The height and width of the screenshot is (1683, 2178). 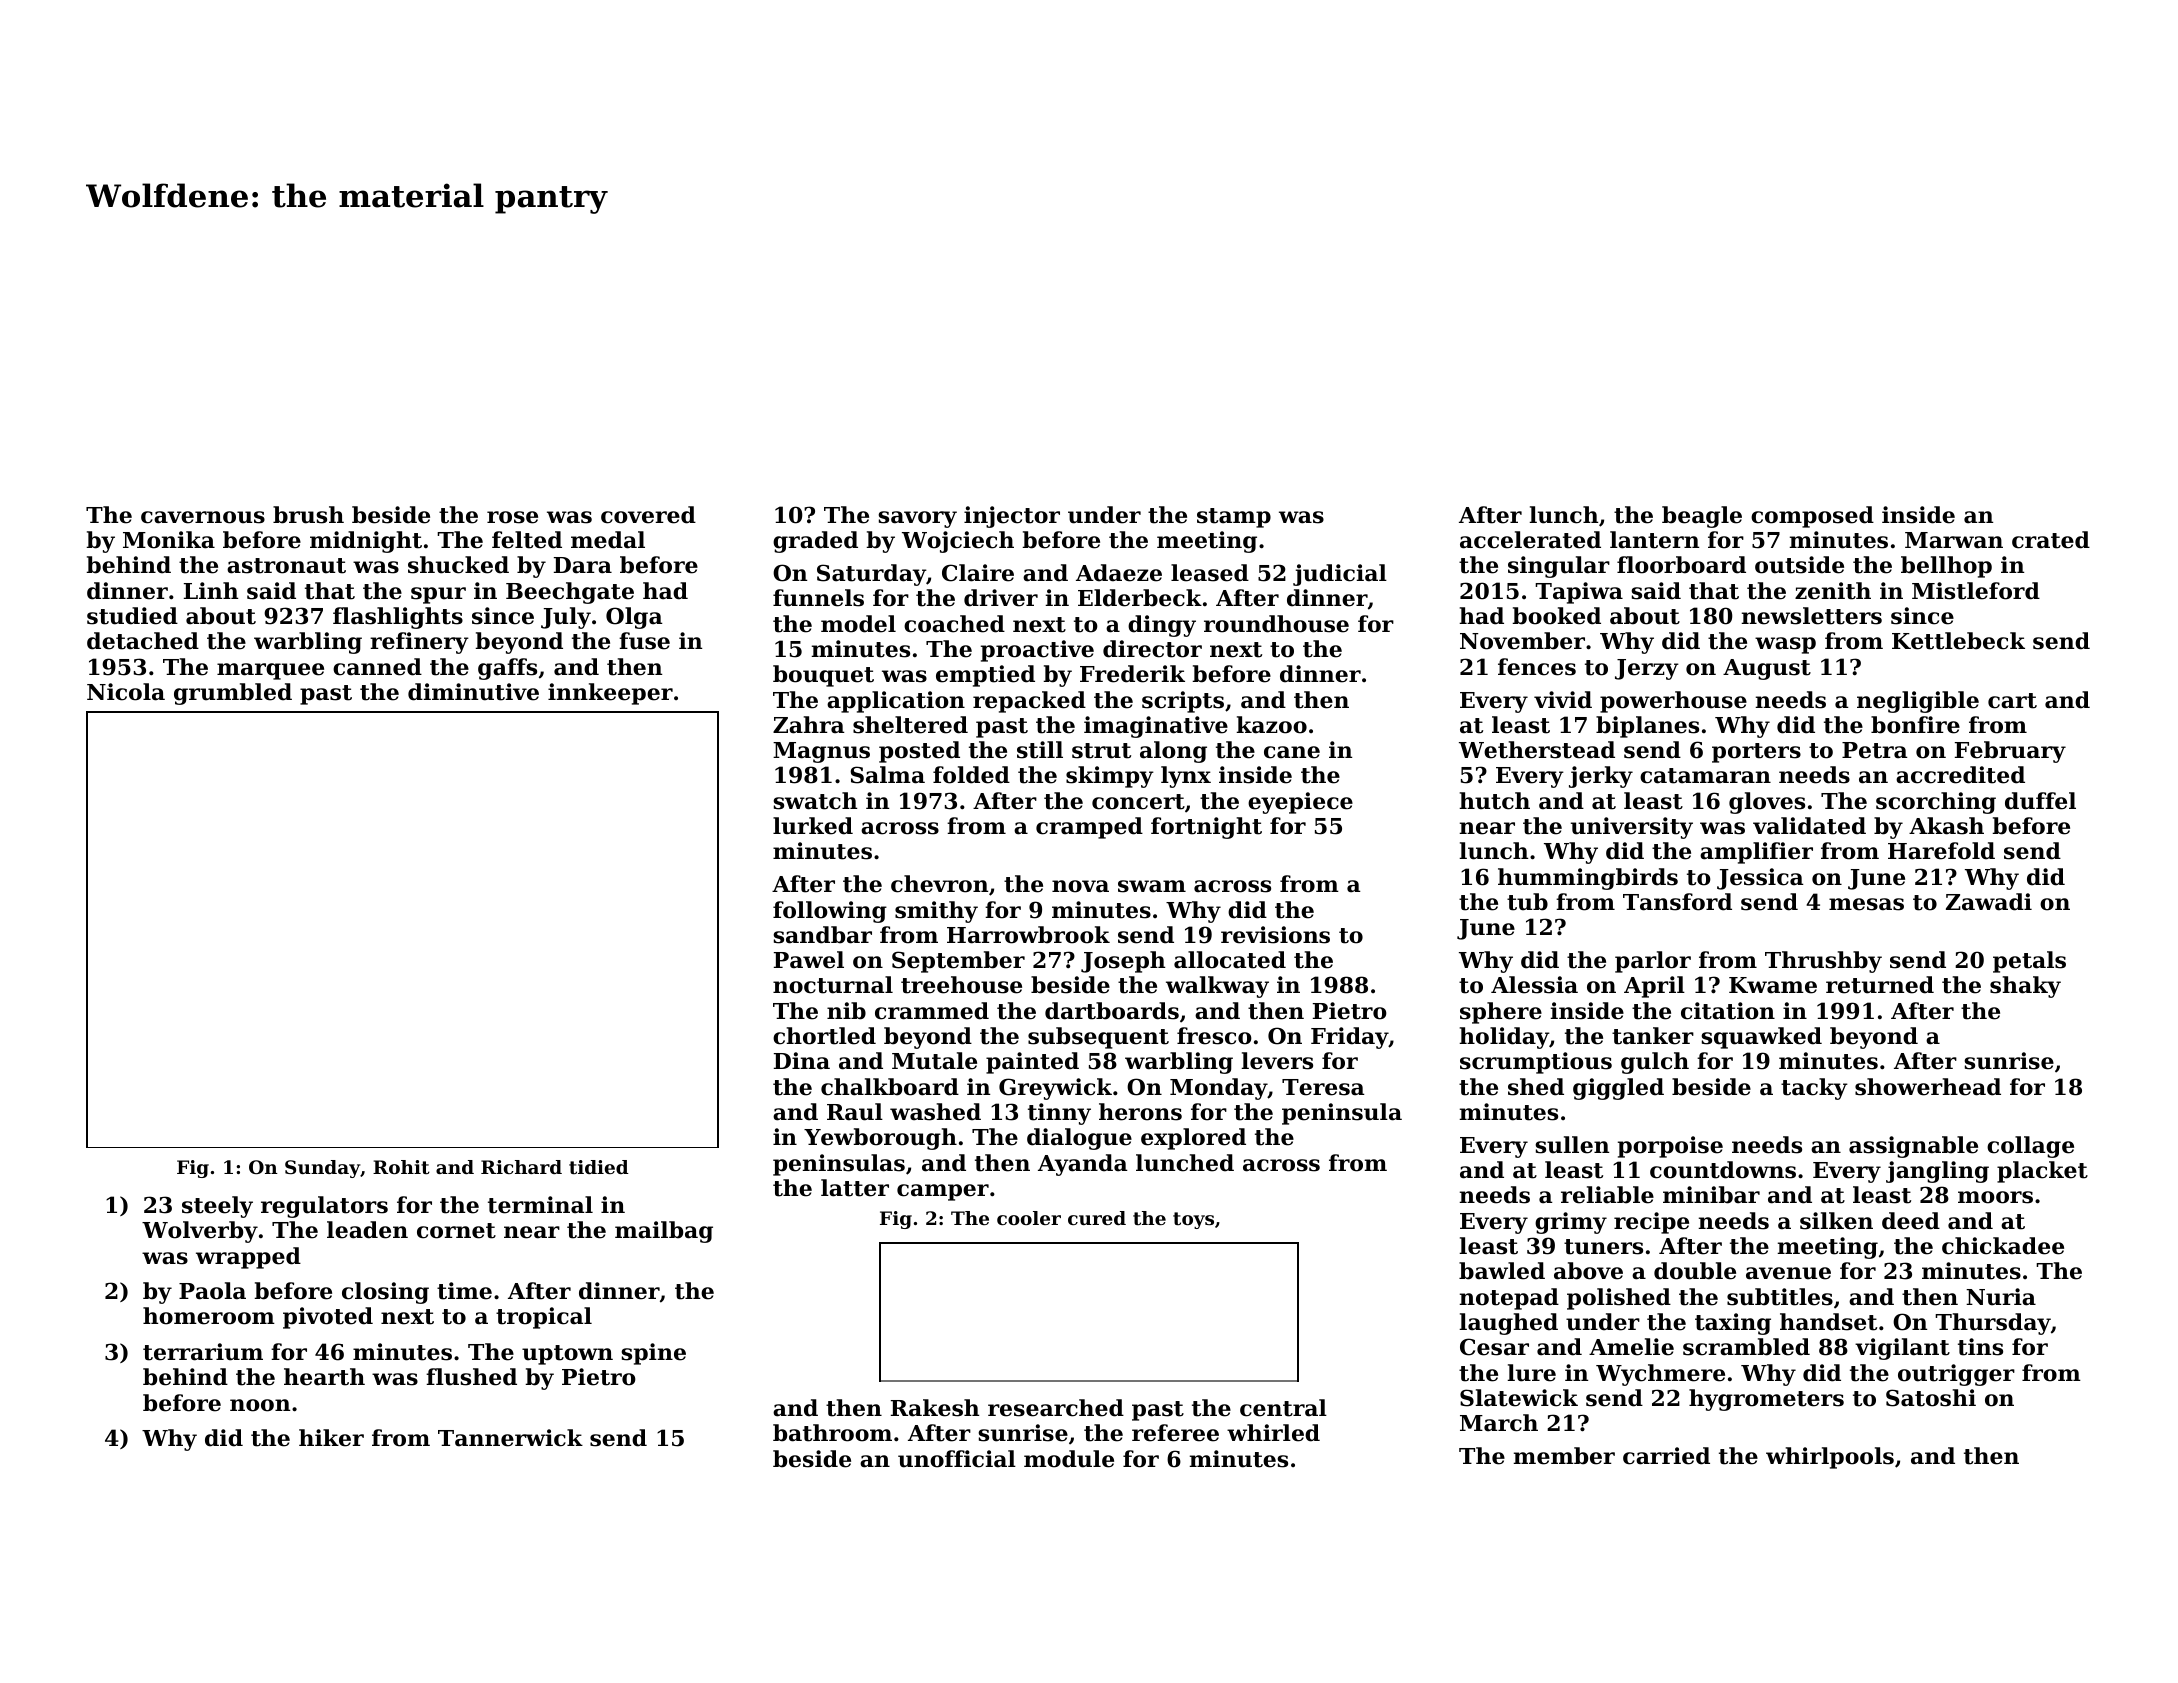 I want to click on Greywick, so click(x=1055, y=1089).
